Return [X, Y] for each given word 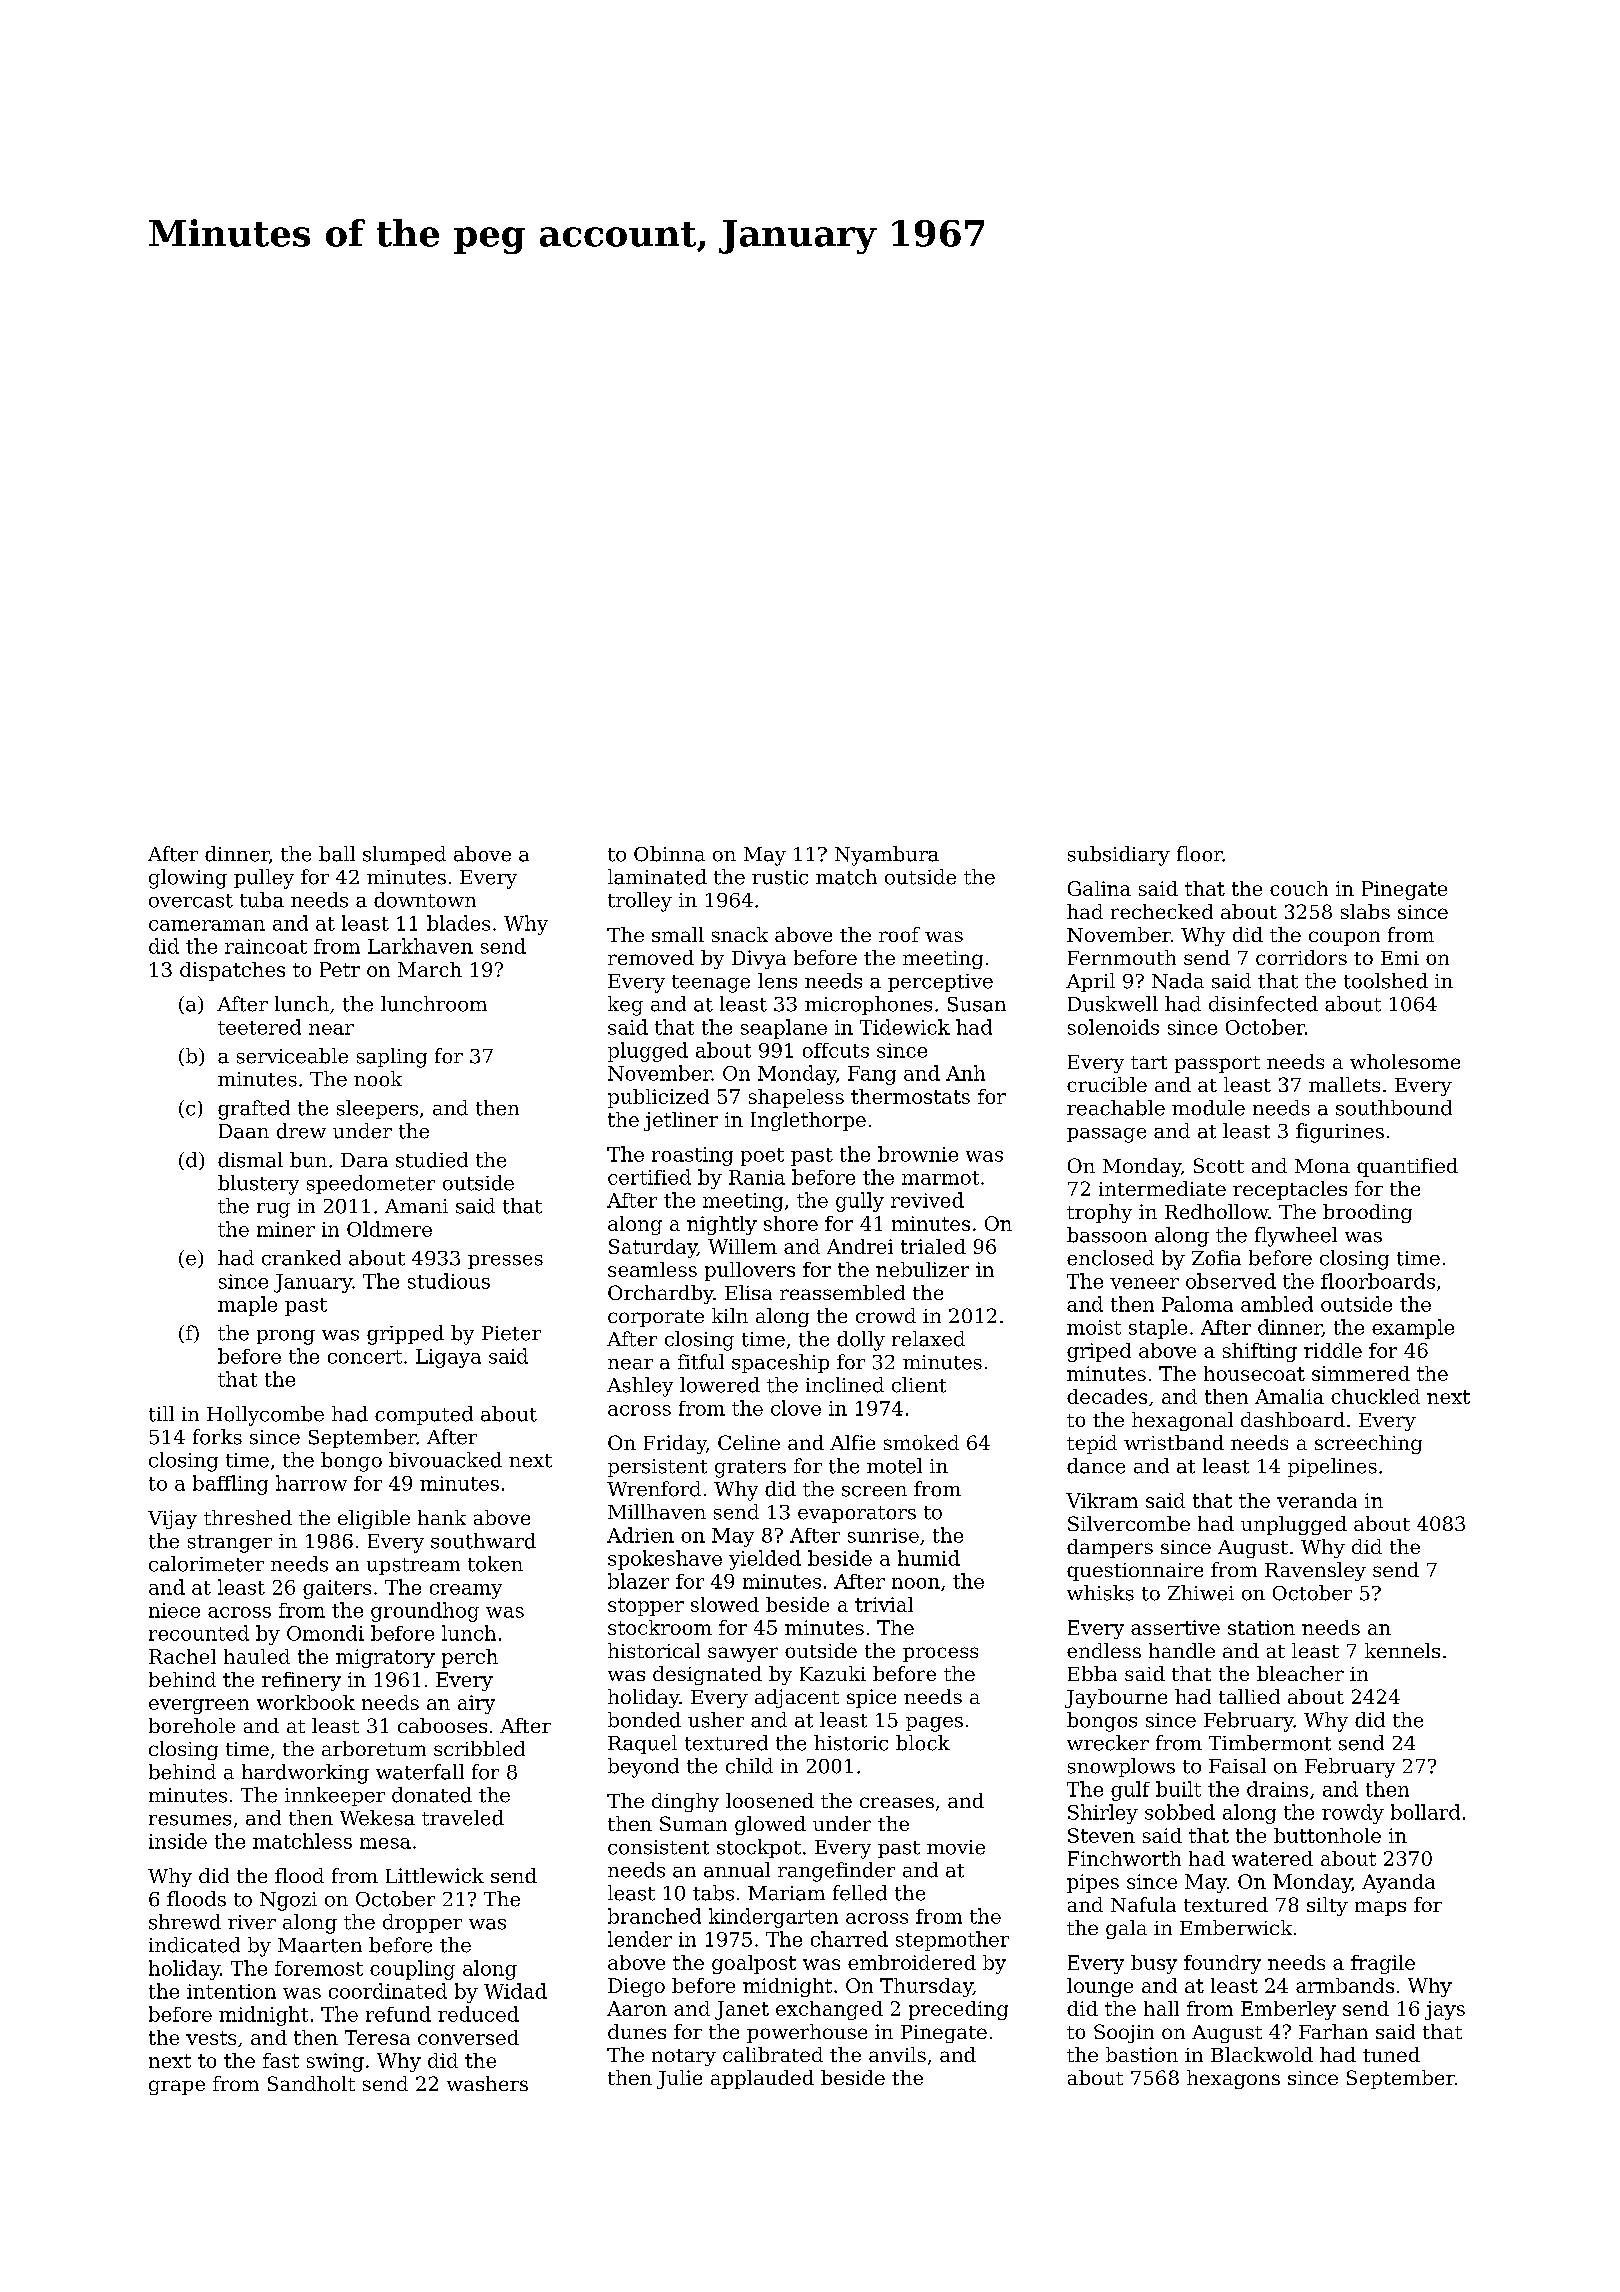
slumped [404, 855]
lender [640, 1939]
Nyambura [887, 856]
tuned [1391, 2054]
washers [487, 2083]
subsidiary [1119, 856]
